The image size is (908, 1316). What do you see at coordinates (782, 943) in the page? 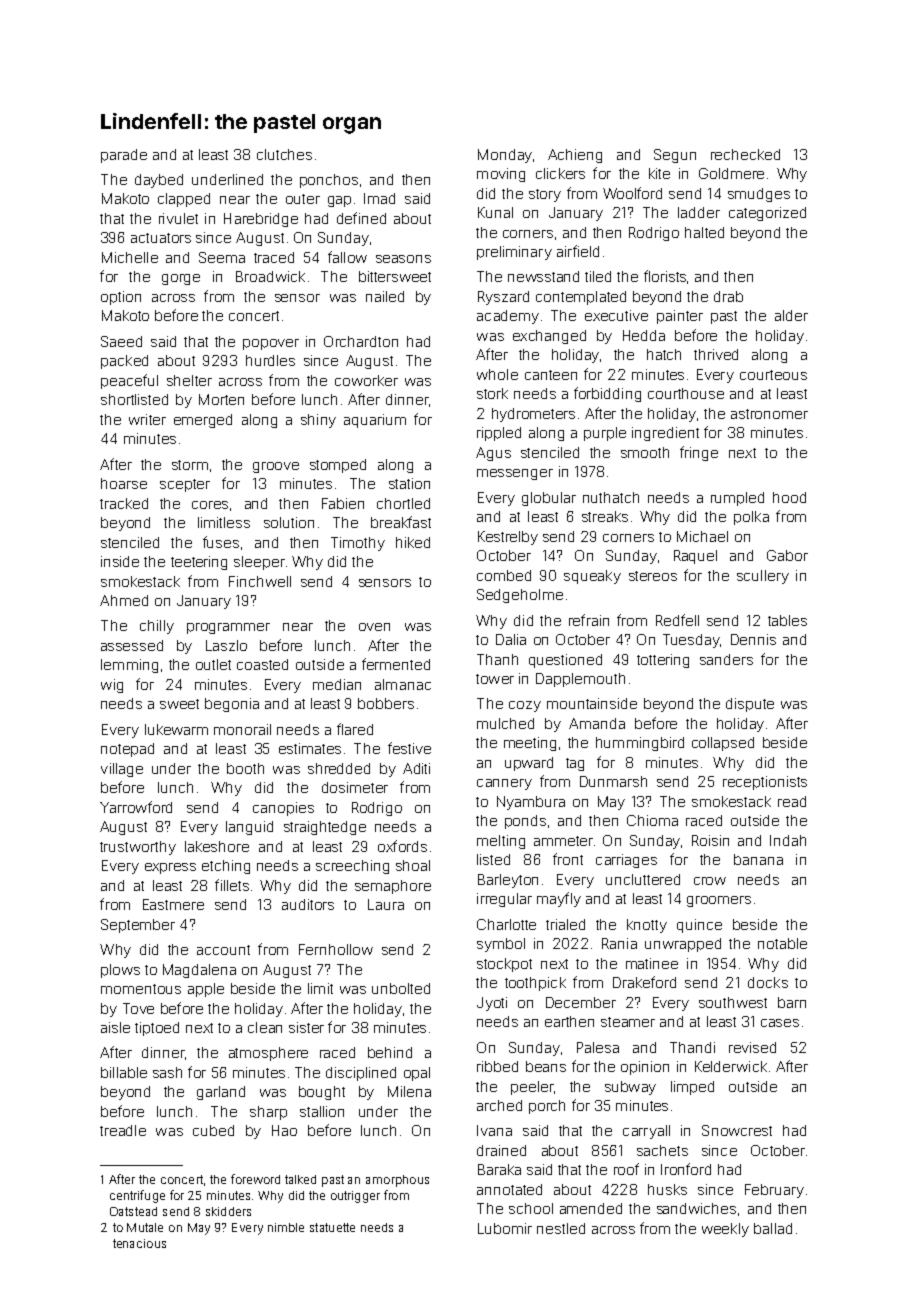
I see `notable` at bounding box center [782, 943].
